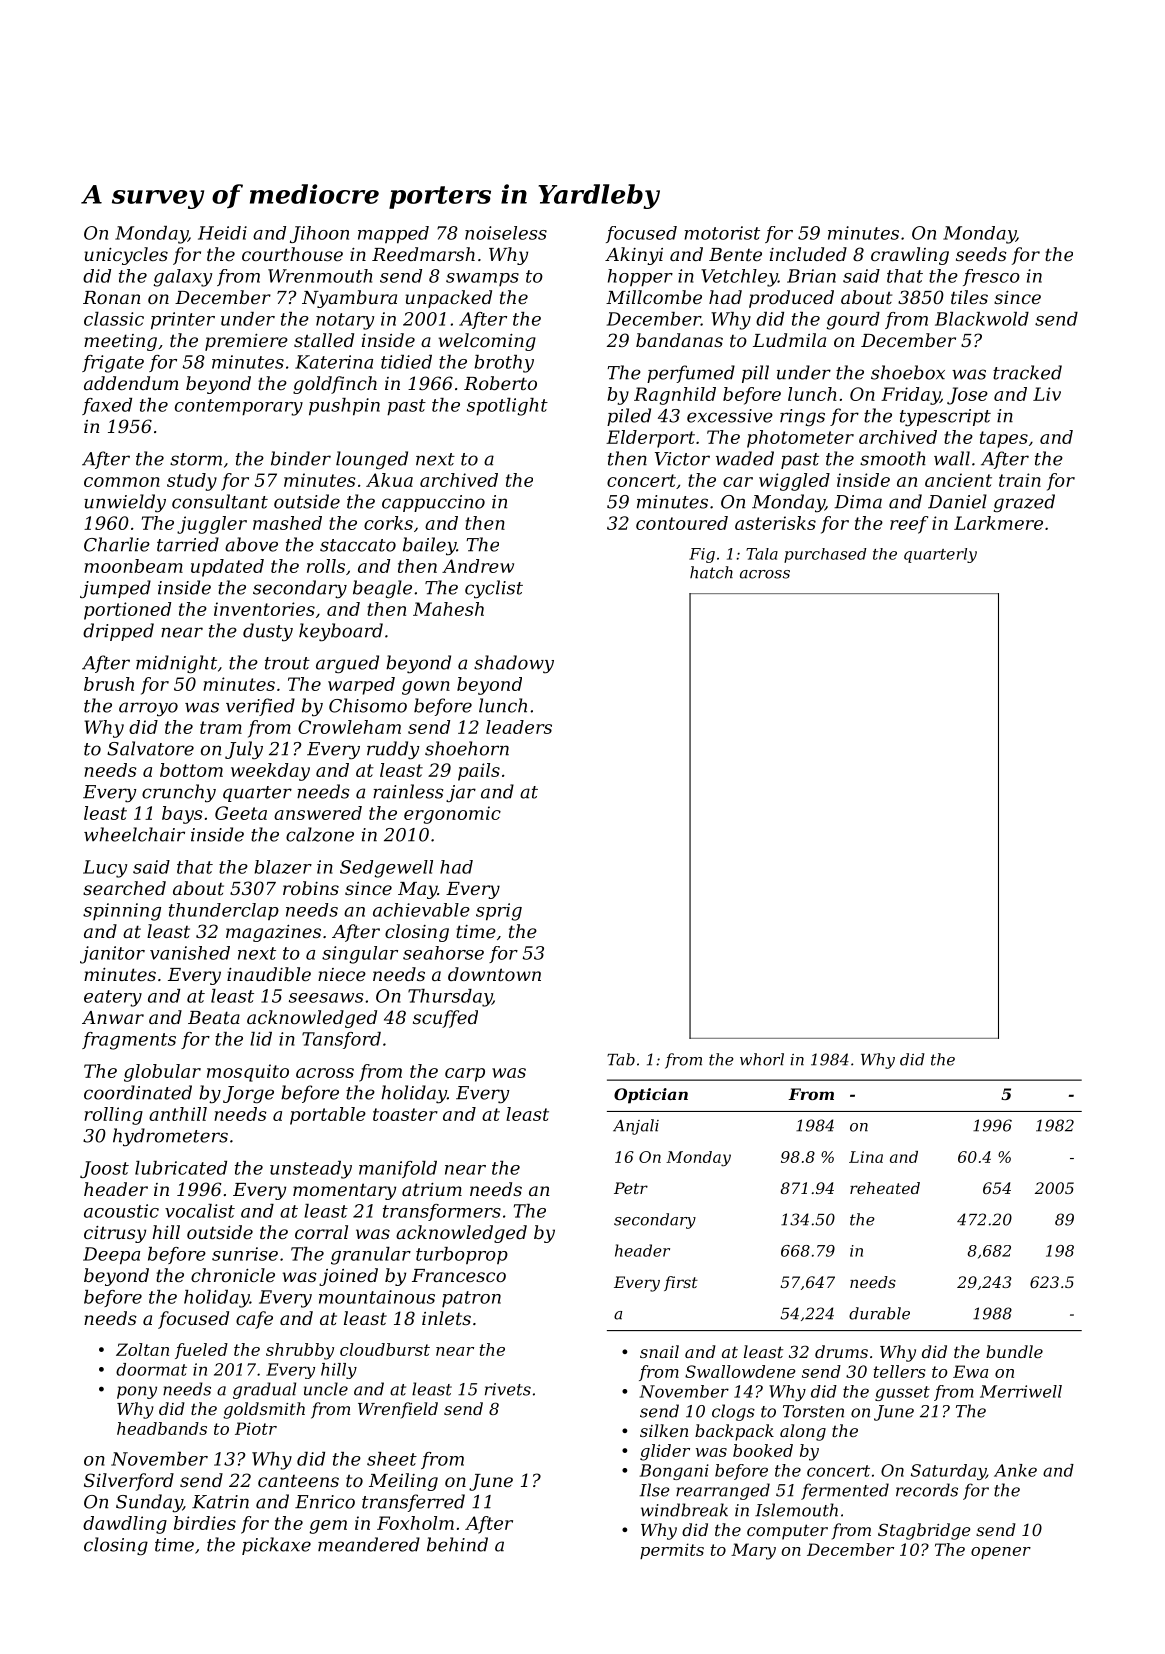 The height and width of the page is (1654, 1165). Describe the element at coordinates (393, 235) in the page. I see `mapped` at that location.
